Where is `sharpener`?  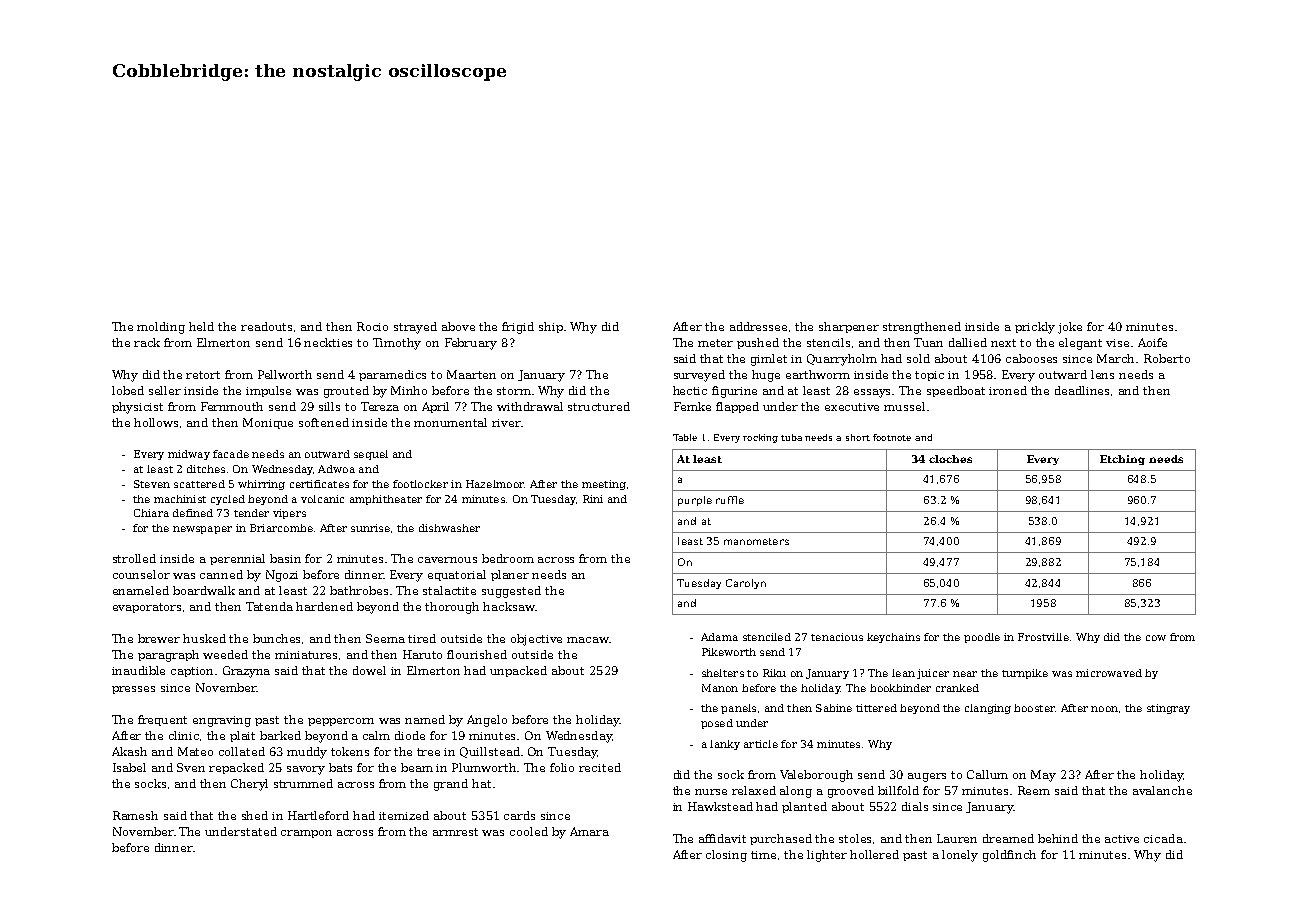 sharpener is located at coordinates (849, 327).
